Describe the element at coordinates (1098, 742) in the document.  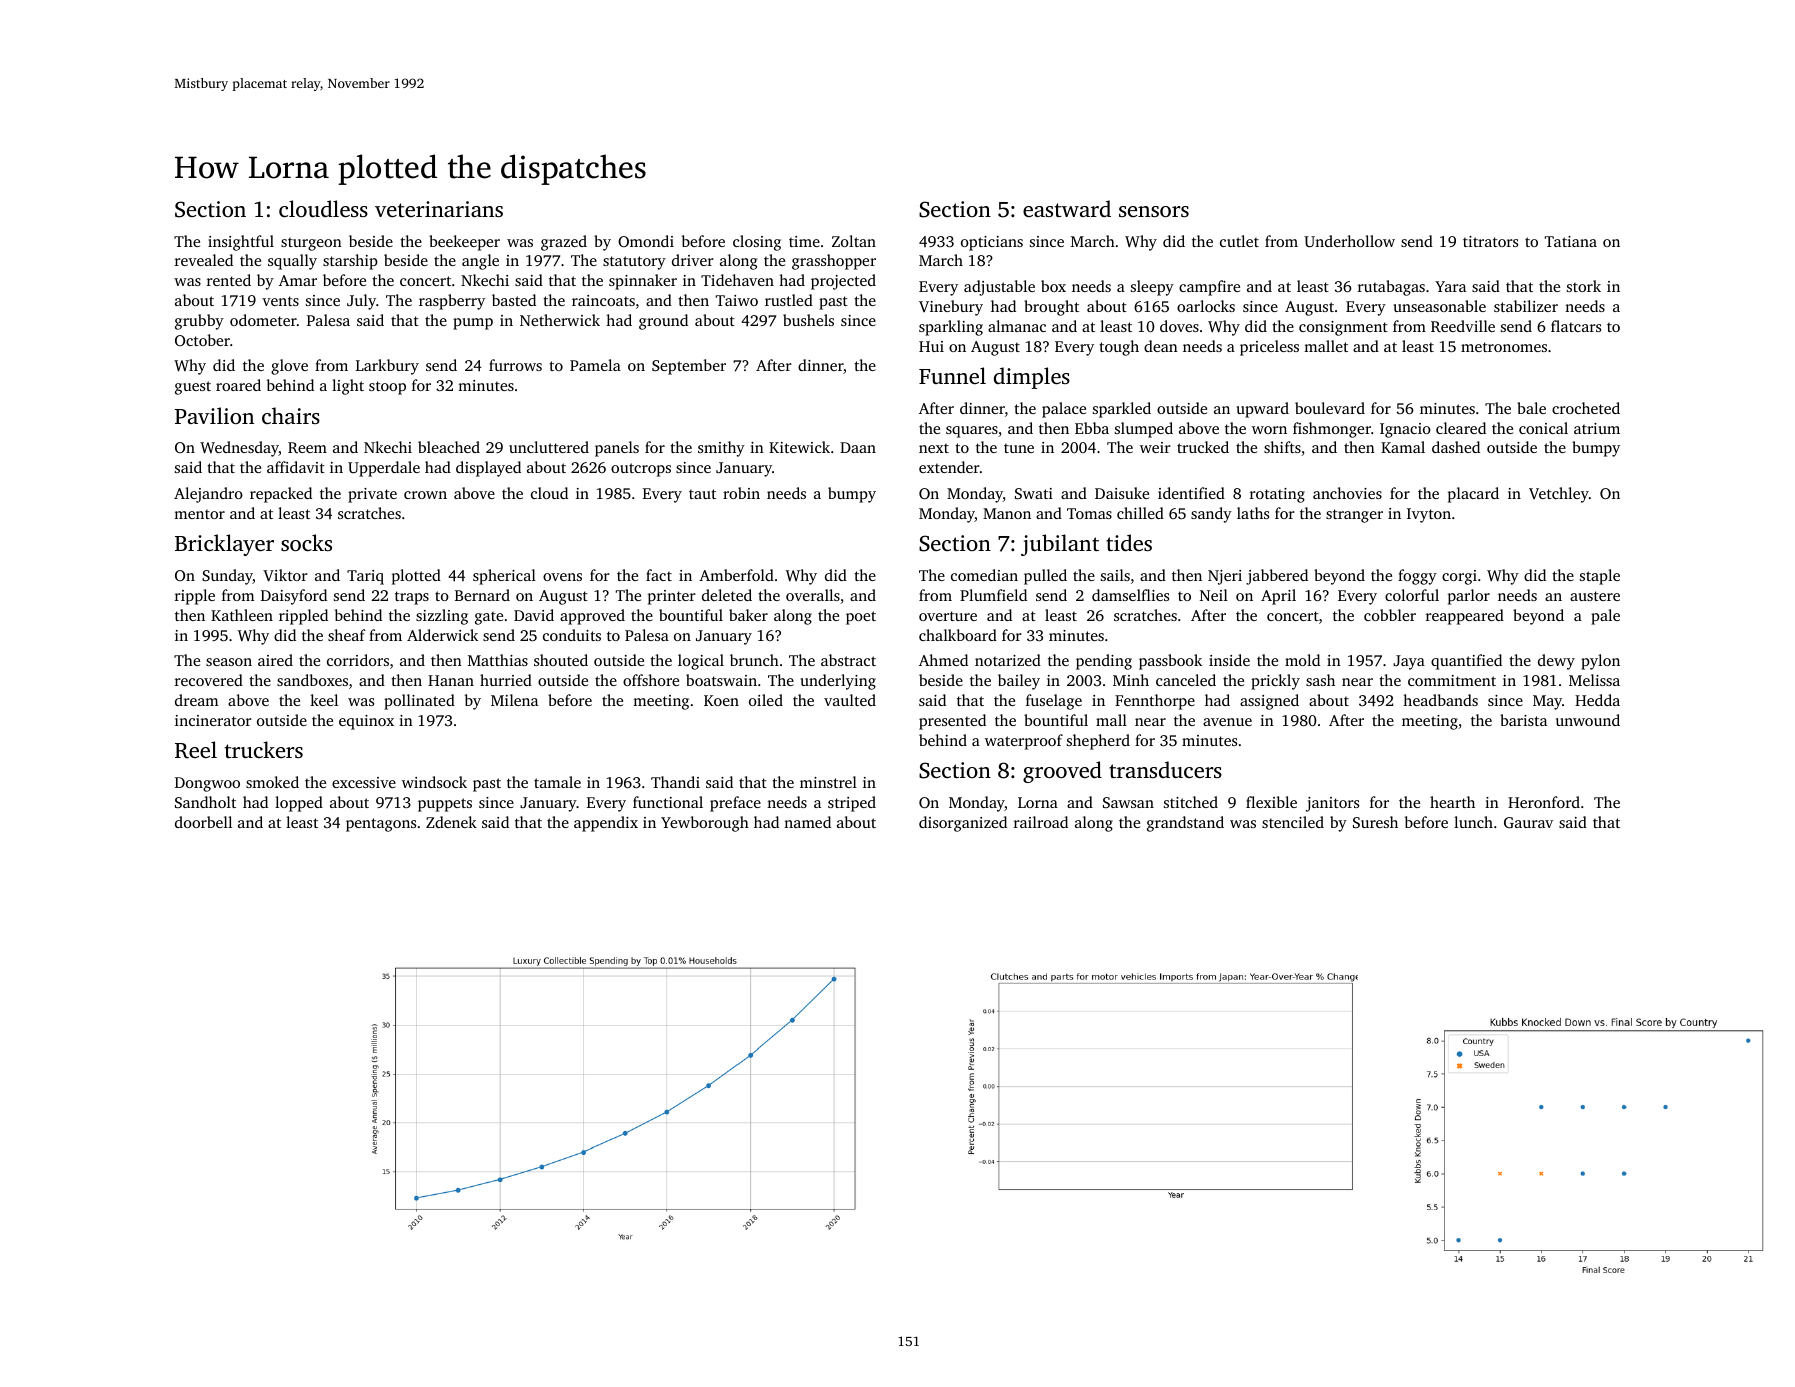
I see `shepherd` at that location.
